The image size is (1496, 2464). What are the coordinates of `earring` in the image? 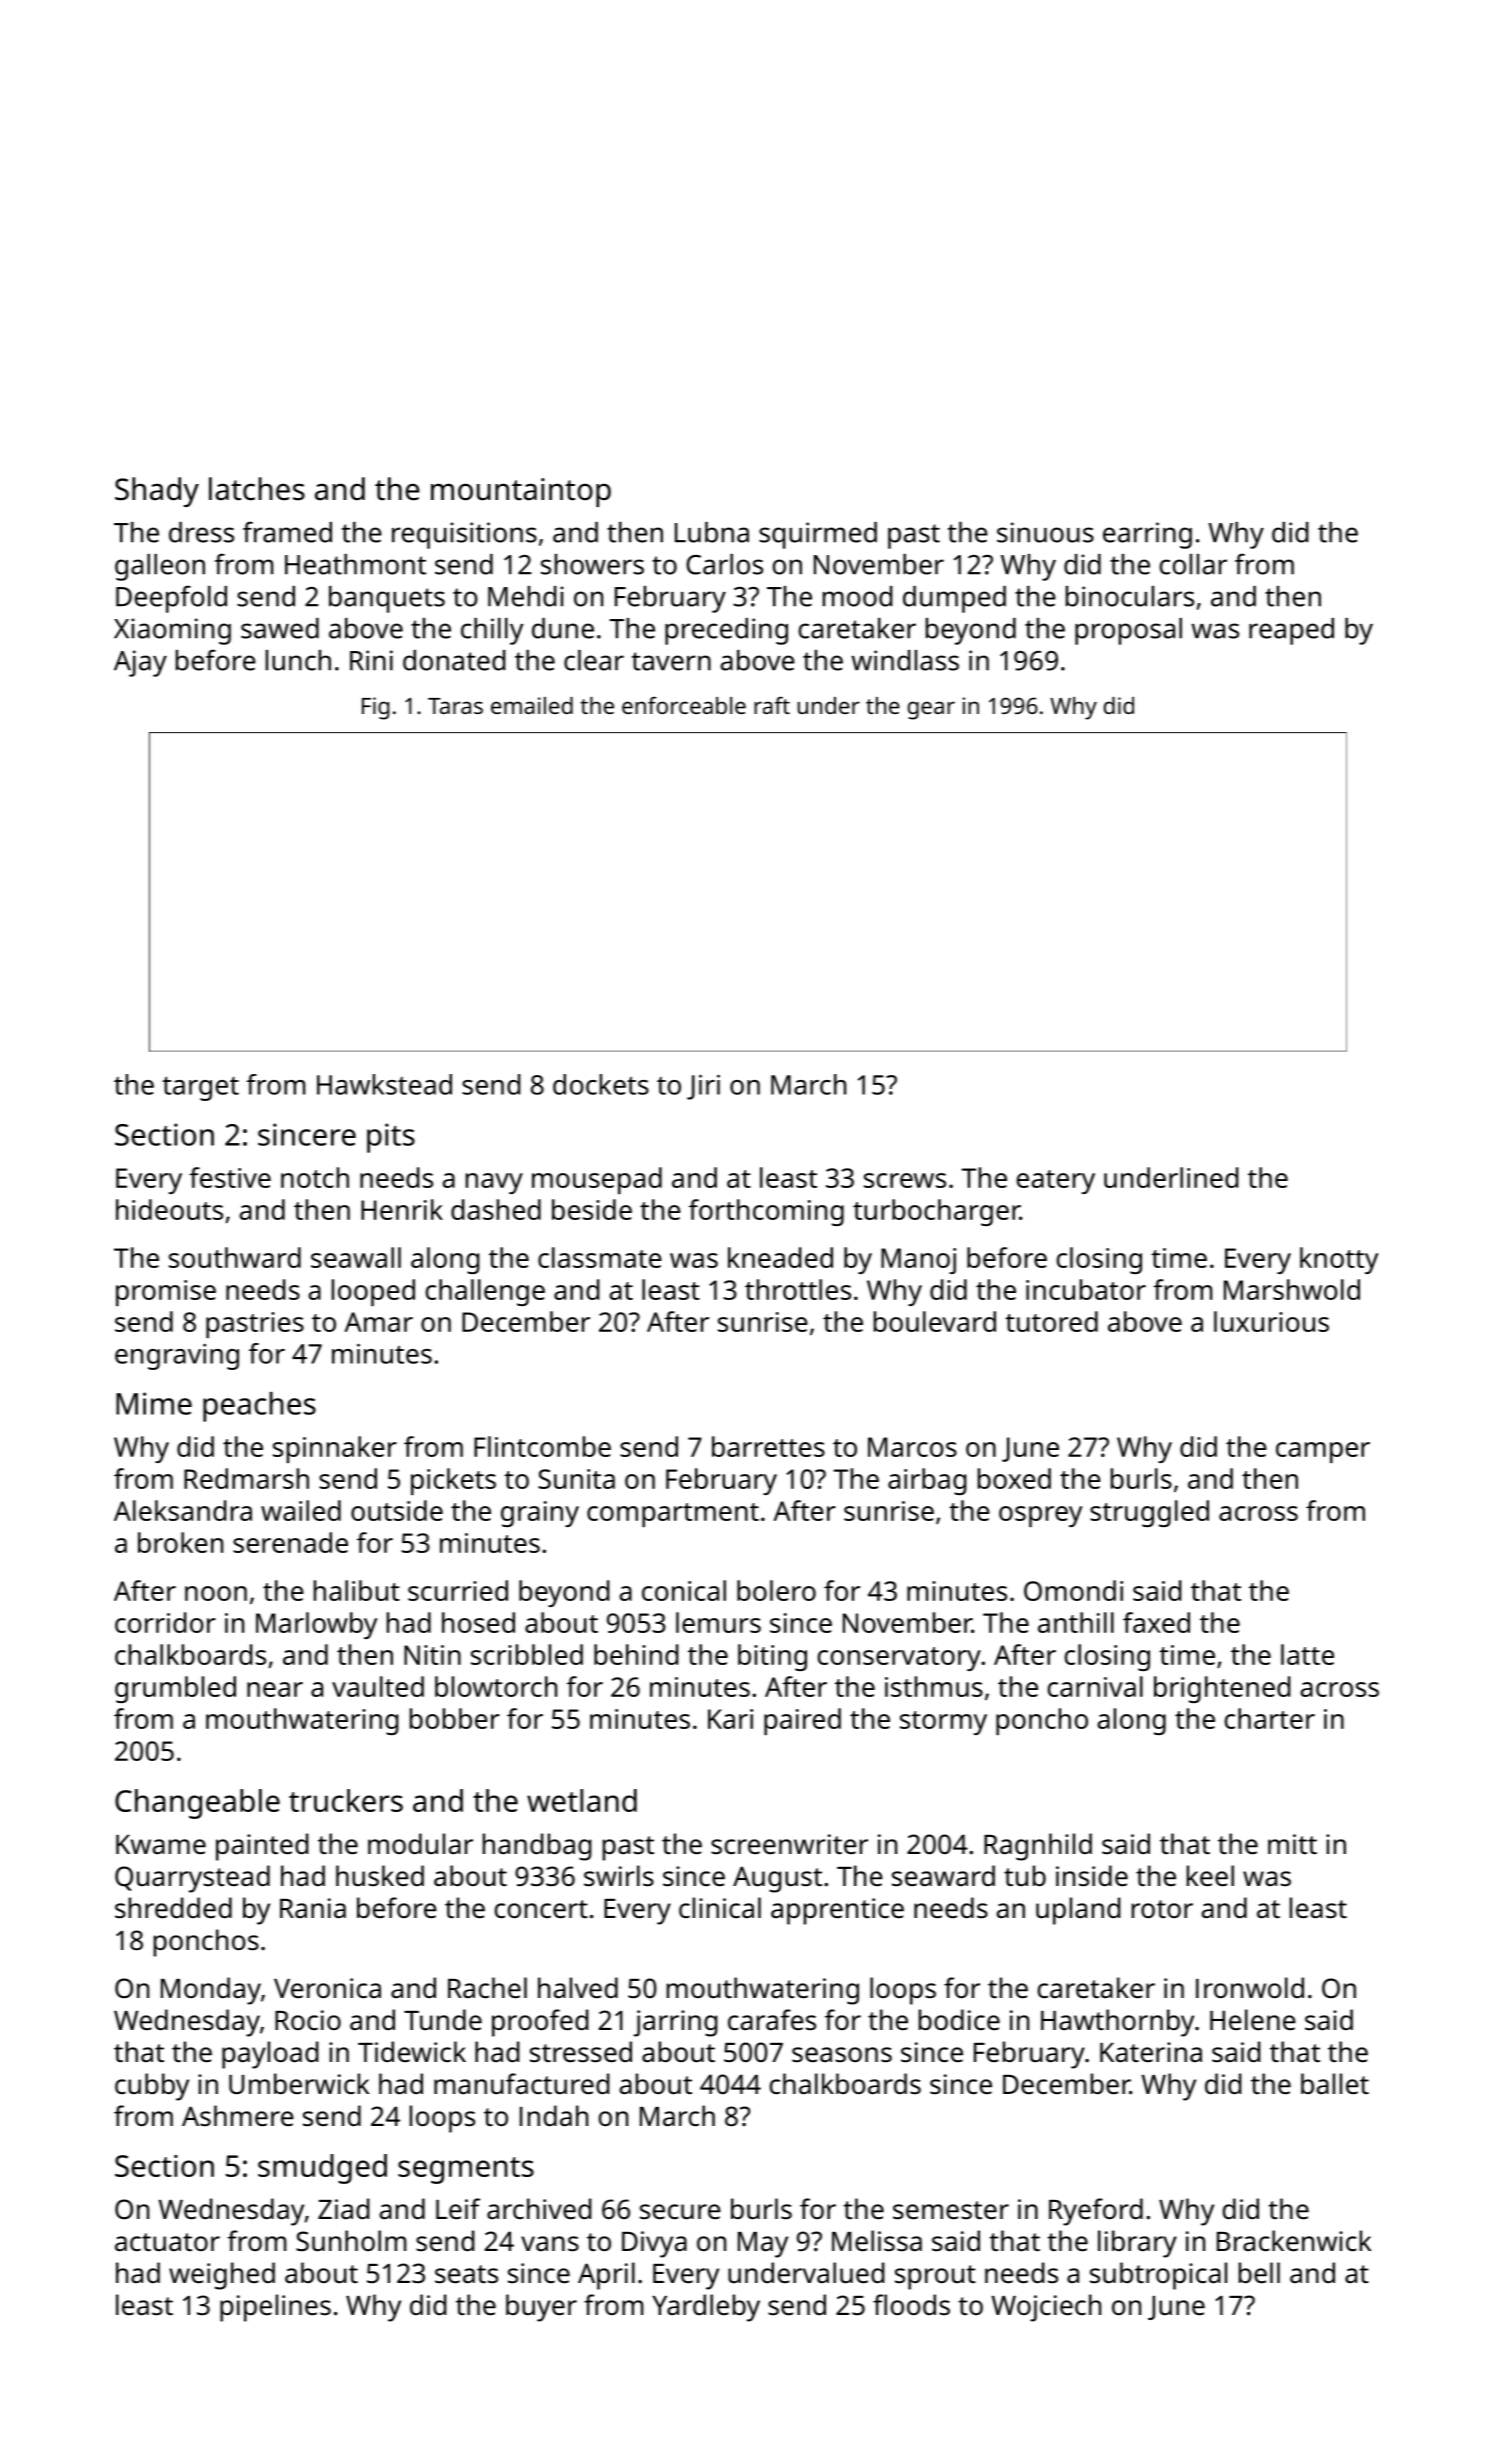 It's located at (1147, 535).
